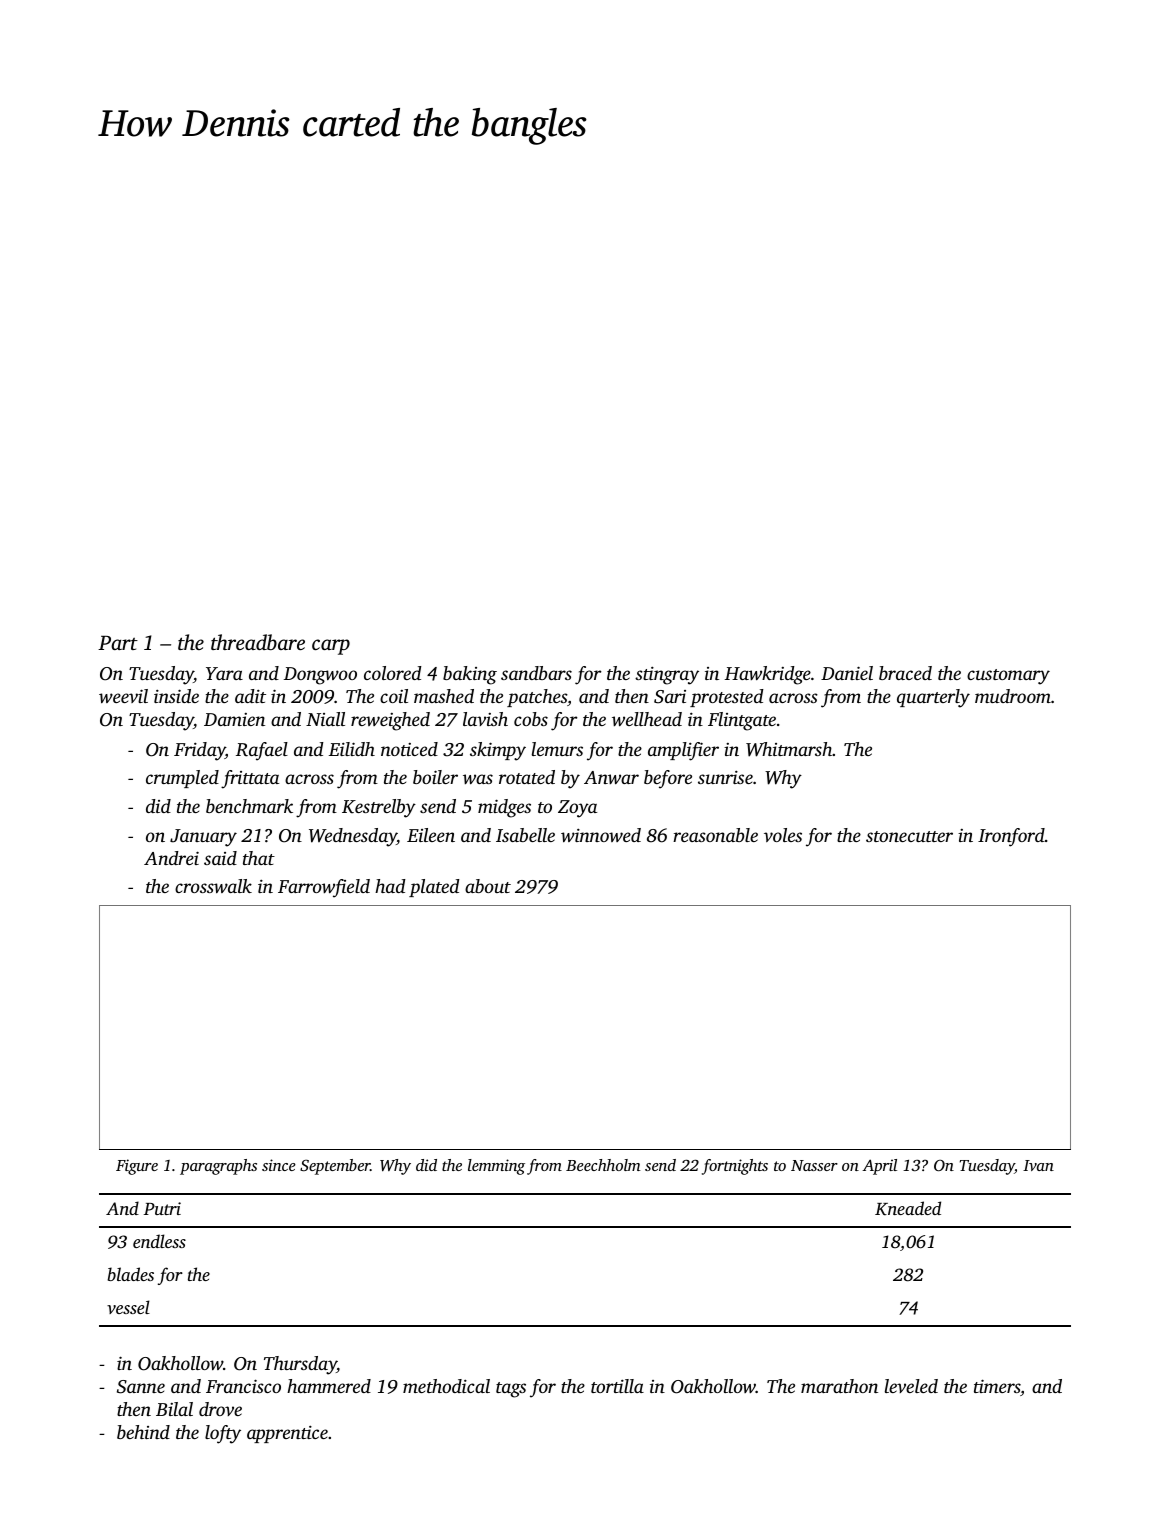 This document has height=1514, width=1170. Describe the element at coordinates (735, 1167) in the document. I see `fortnights` at that location.
